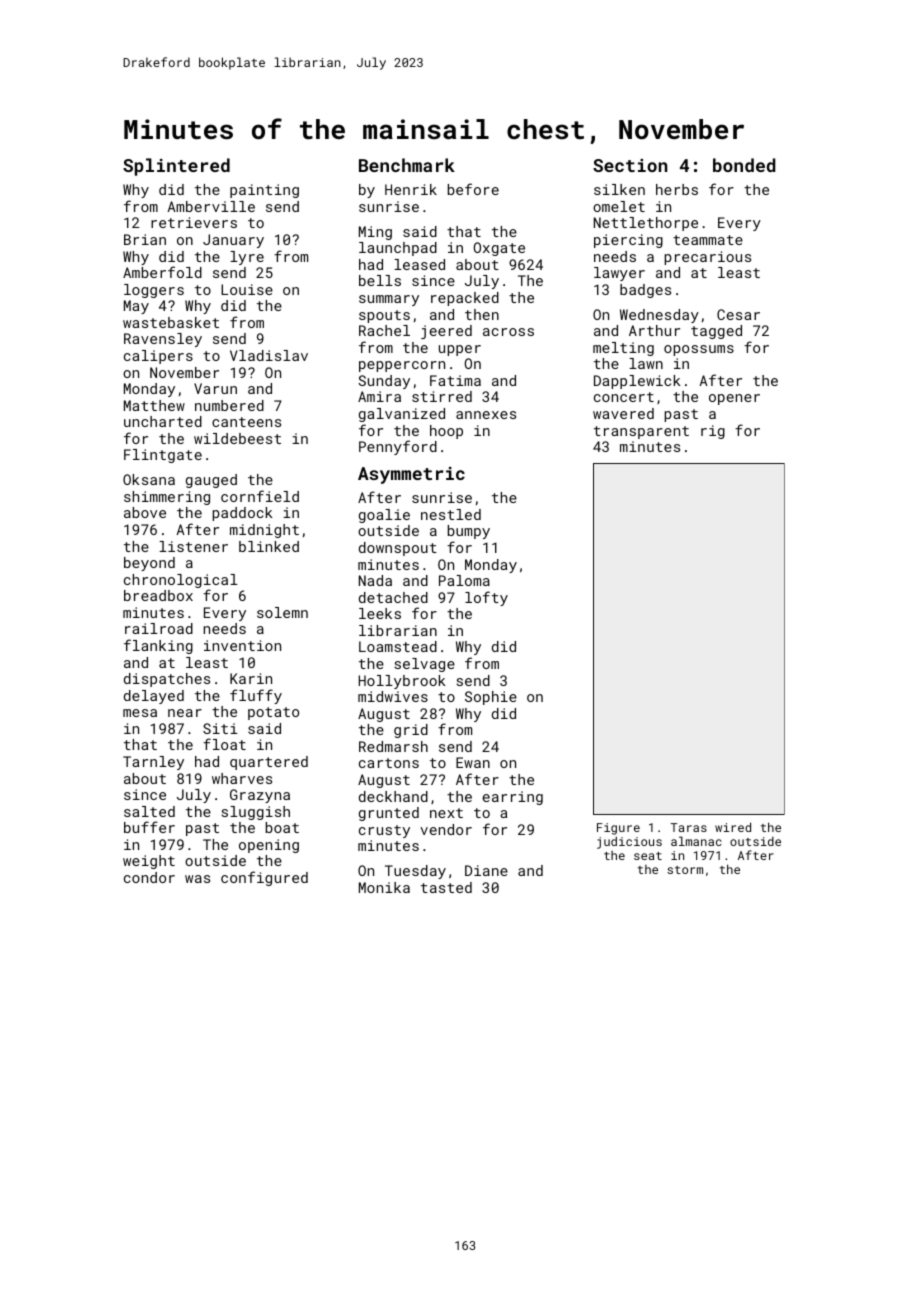 The image size is (908, 1316). I want to click on condor, so click(149, 877).
